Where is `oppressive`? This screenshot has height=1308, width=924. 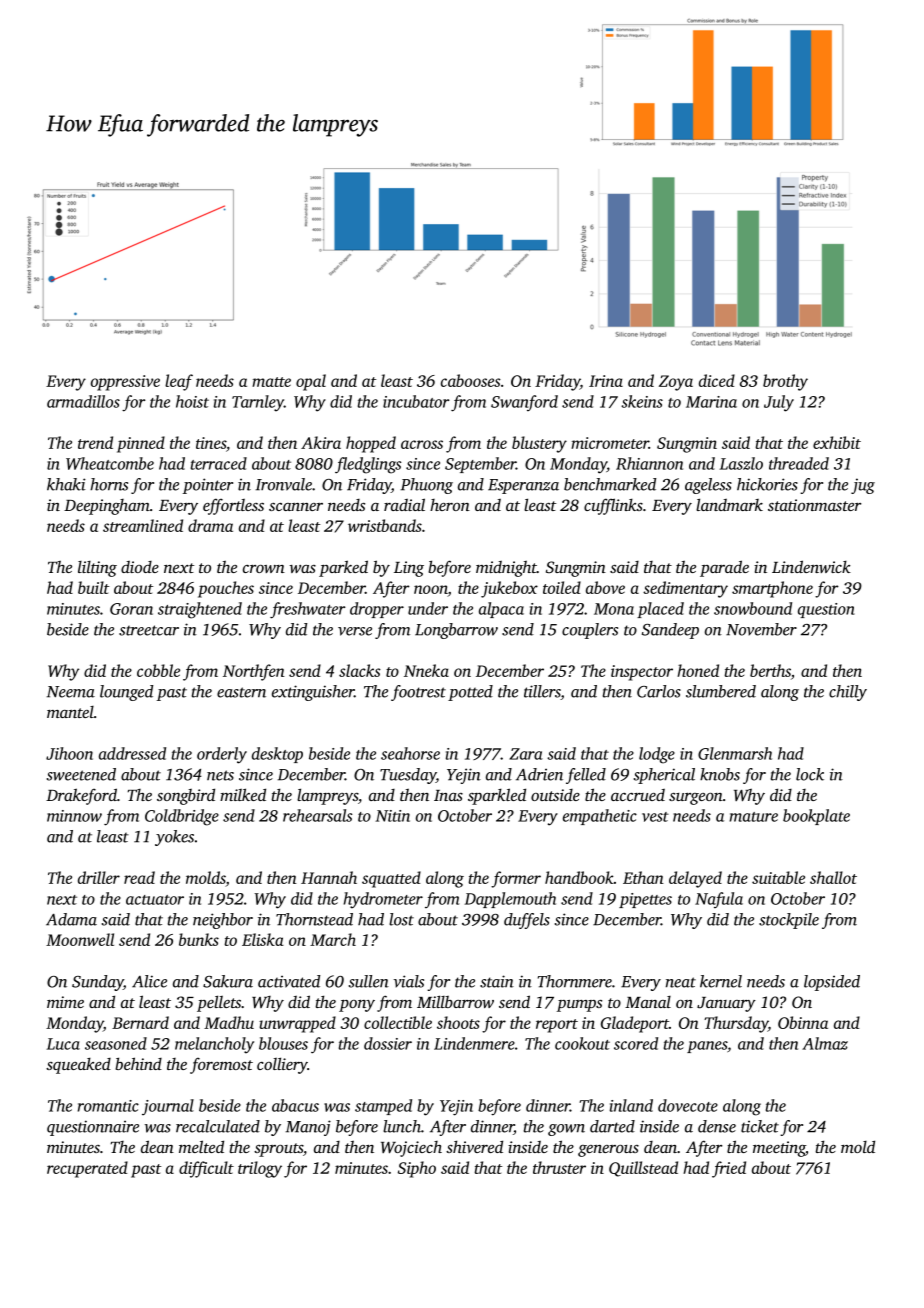 oppressive is located at coordinates (125, 383).
